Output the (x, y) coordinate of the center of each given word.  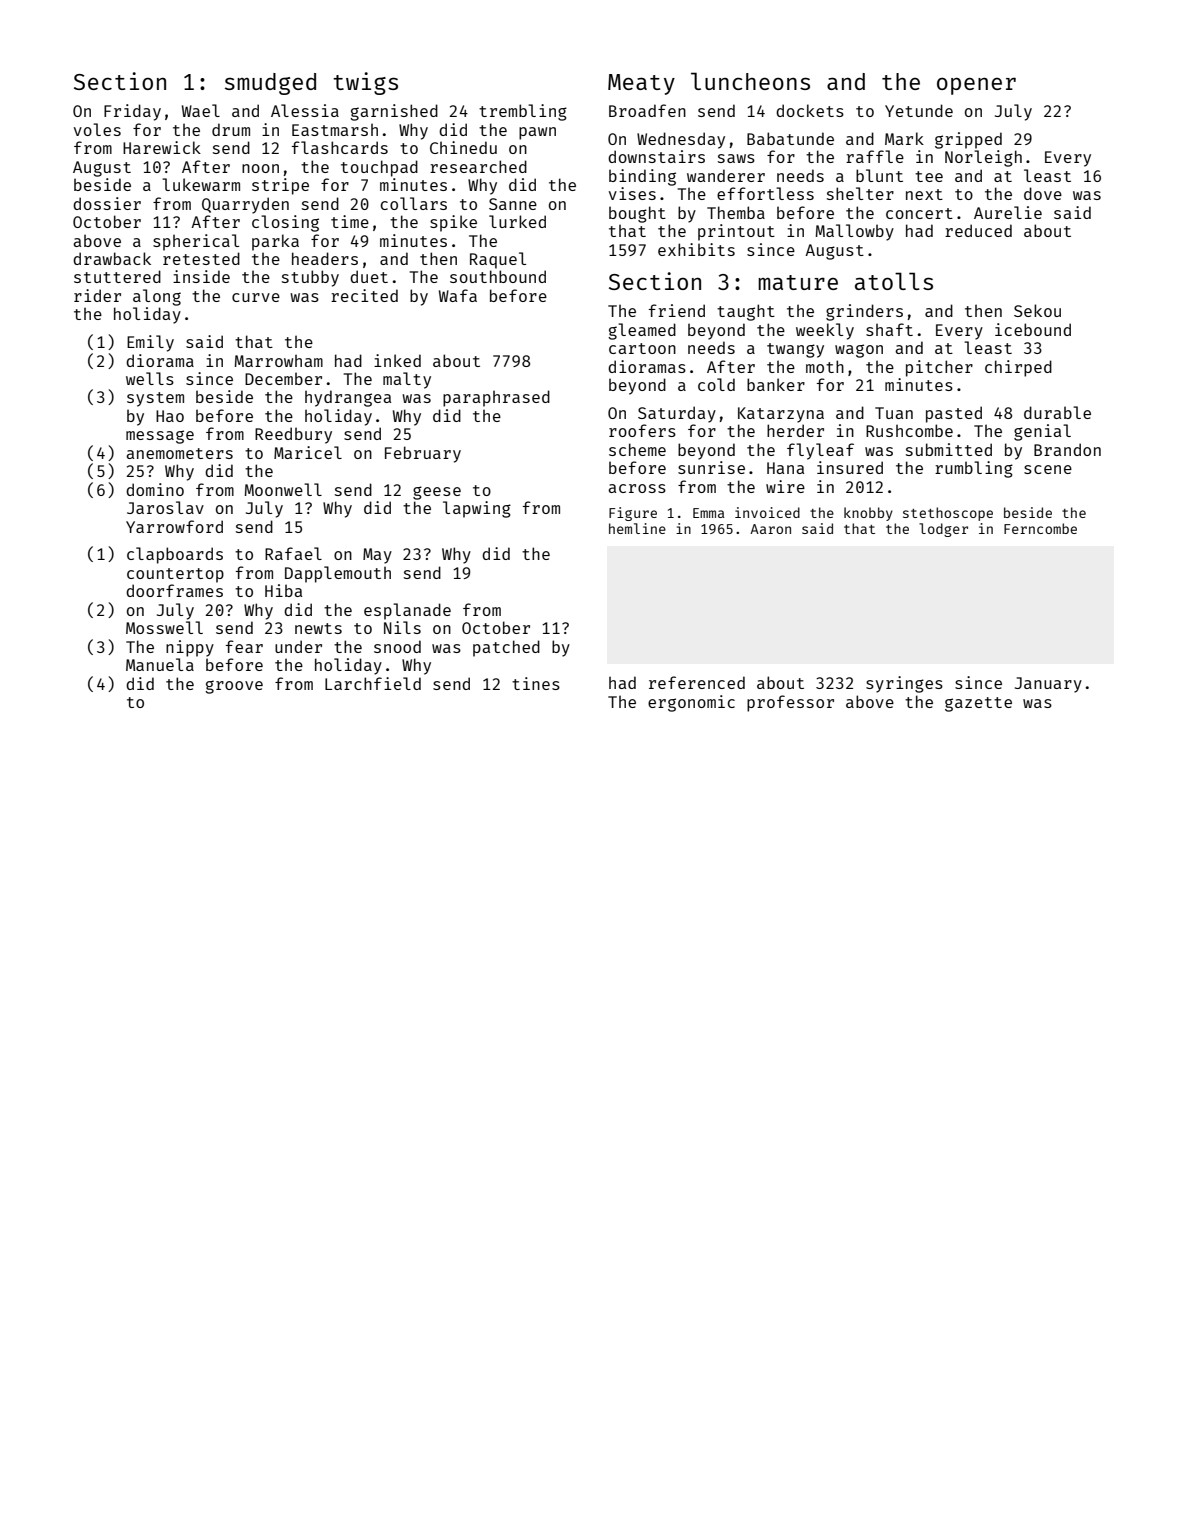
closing (285, 223)
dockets (810, 110)
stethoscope (948, 514)
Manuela (160, 664)
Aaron (770, 529)
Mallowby (855, 232)
